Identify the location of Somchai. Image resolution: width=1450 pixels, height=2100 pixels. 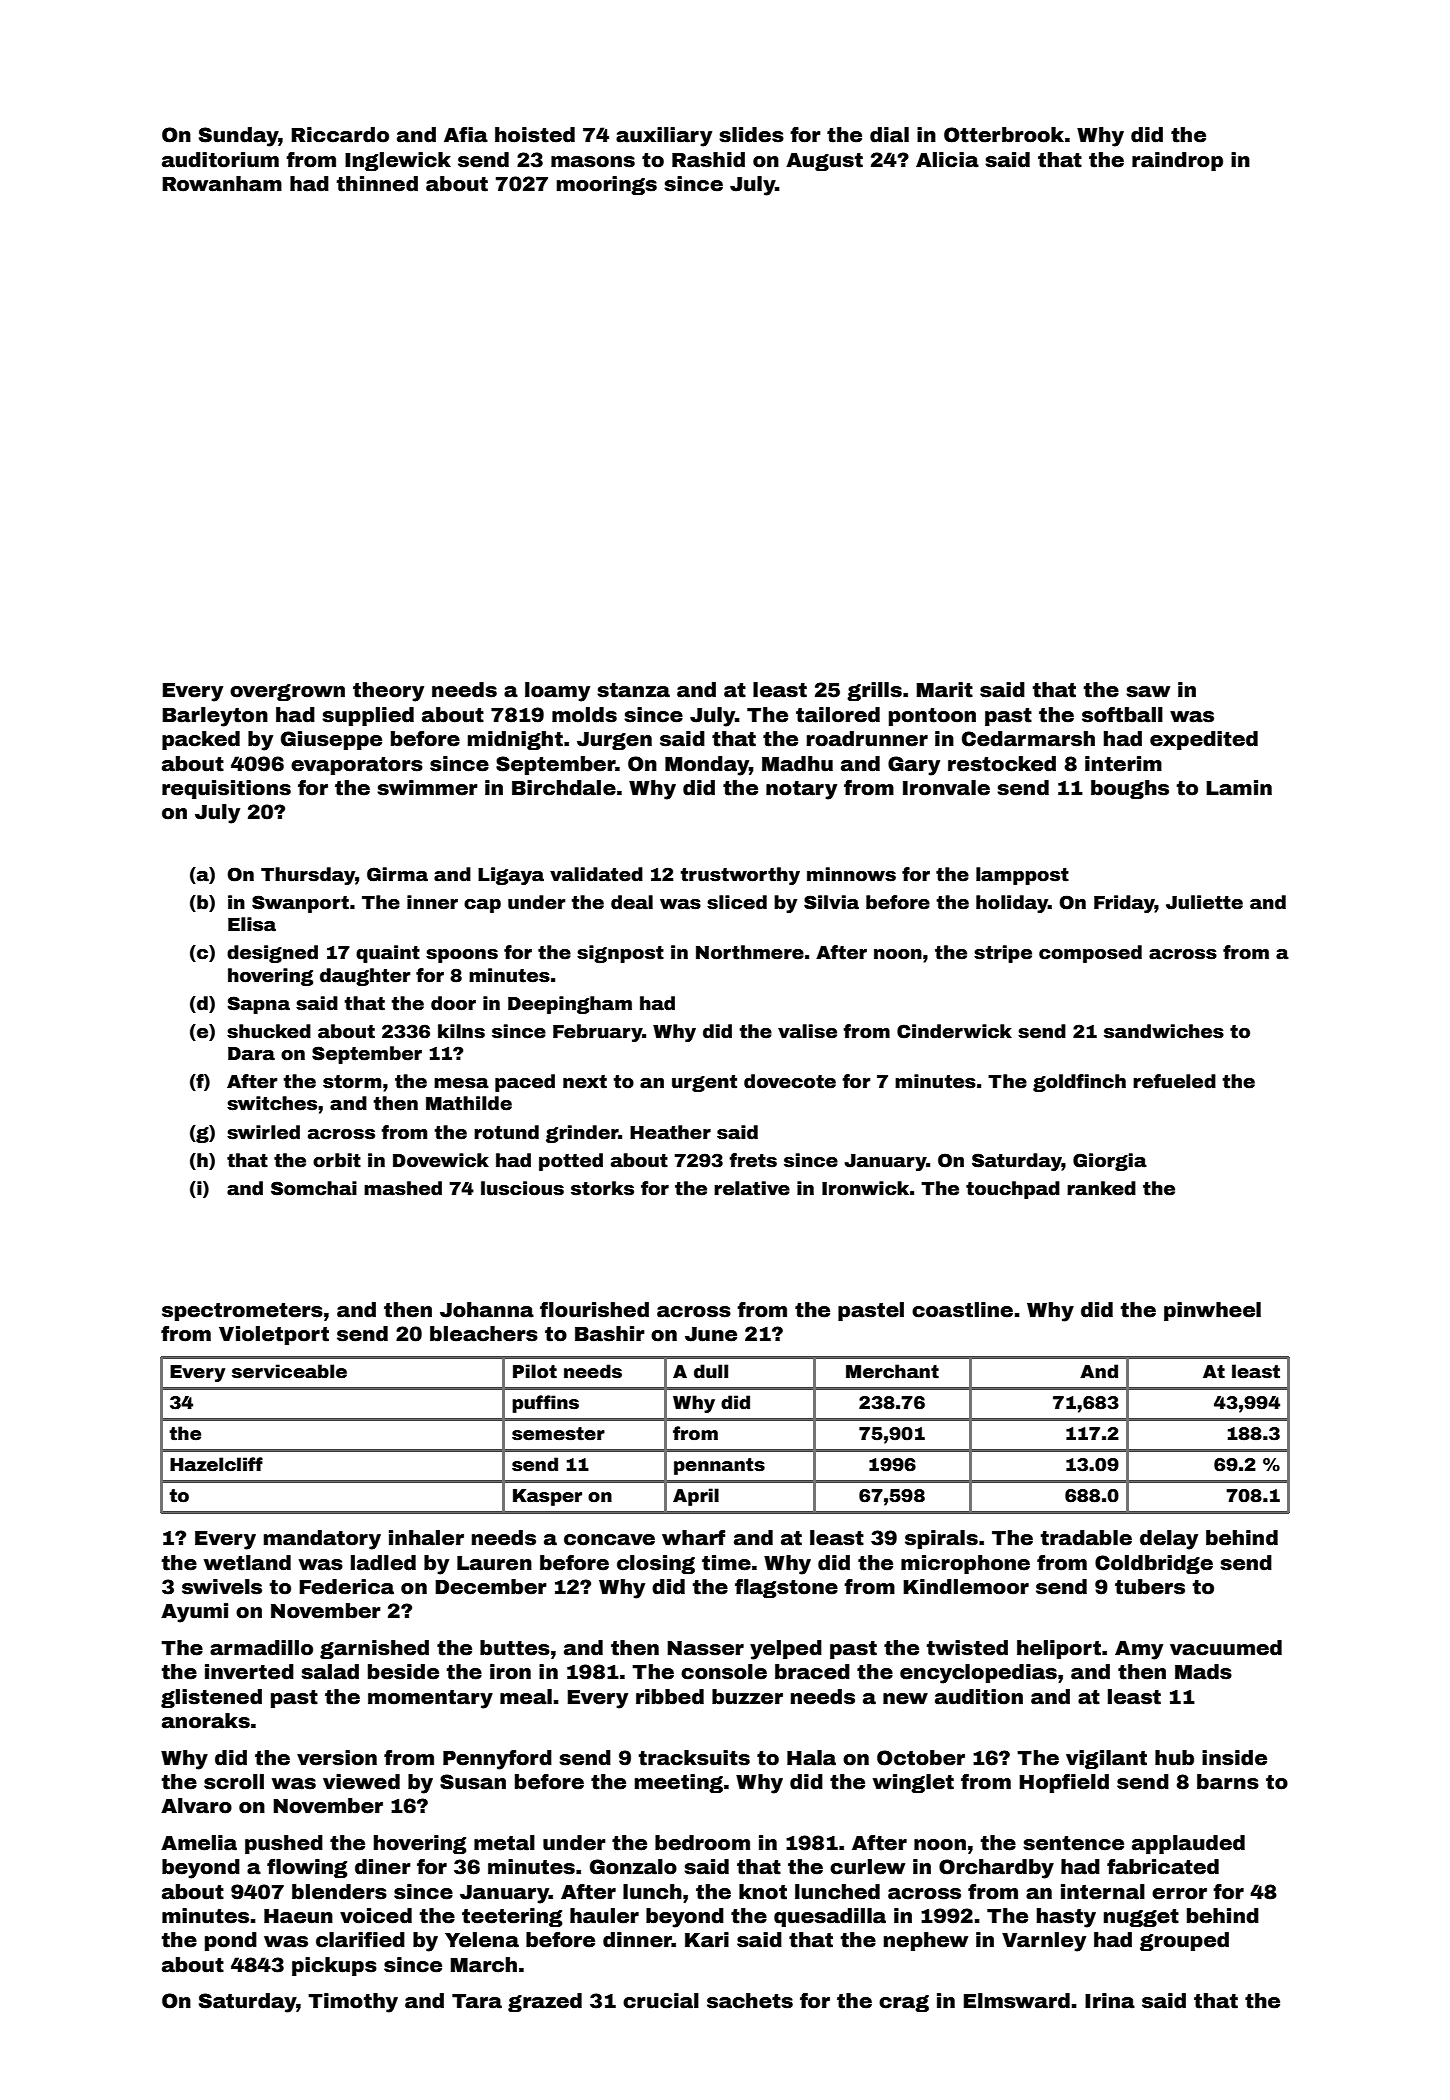
(314, 1188).
